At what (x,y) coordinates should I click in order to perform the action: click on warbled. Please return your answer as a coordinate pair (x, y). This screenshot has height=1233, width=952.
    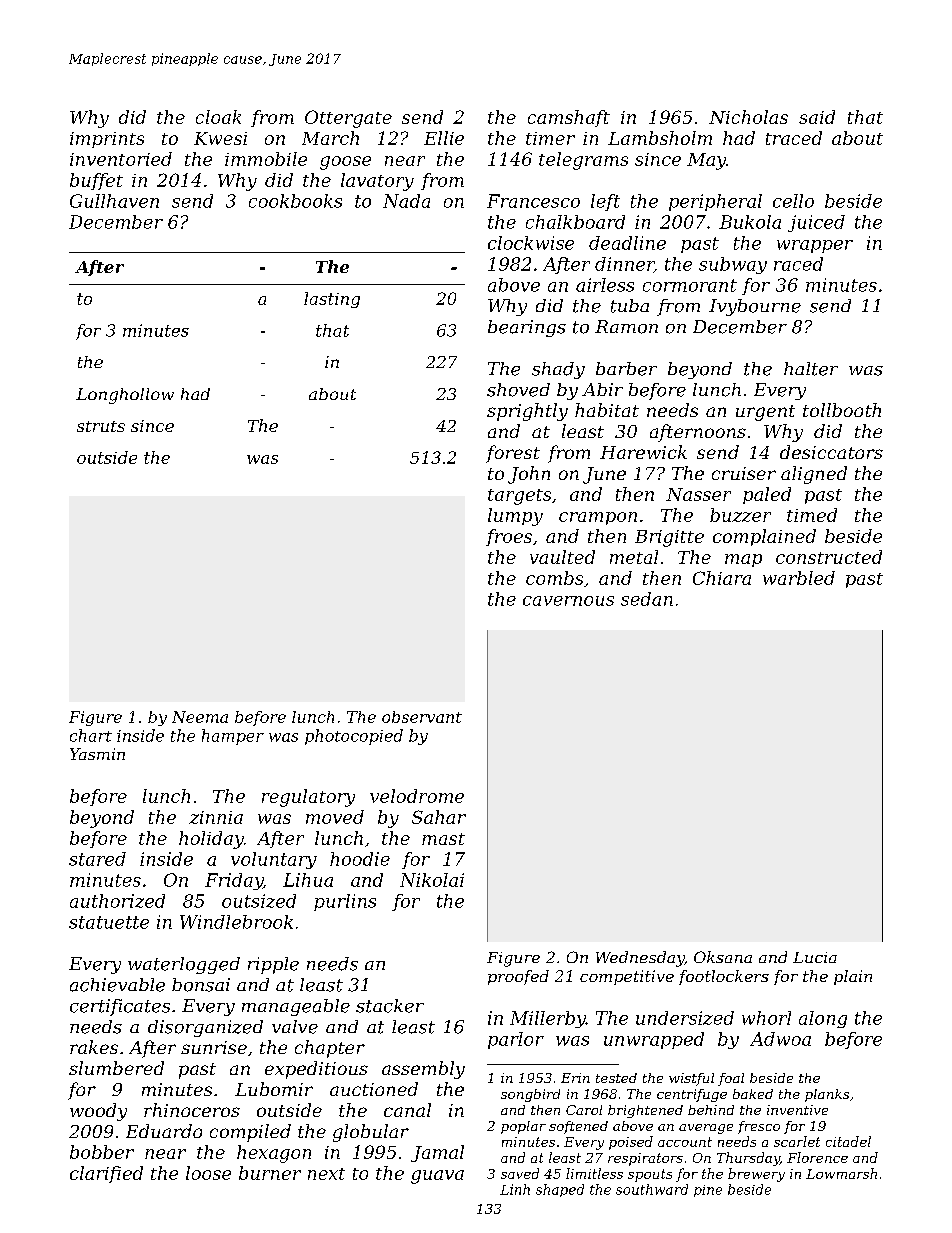
    Looking at the image, I should click on (799, 578).
